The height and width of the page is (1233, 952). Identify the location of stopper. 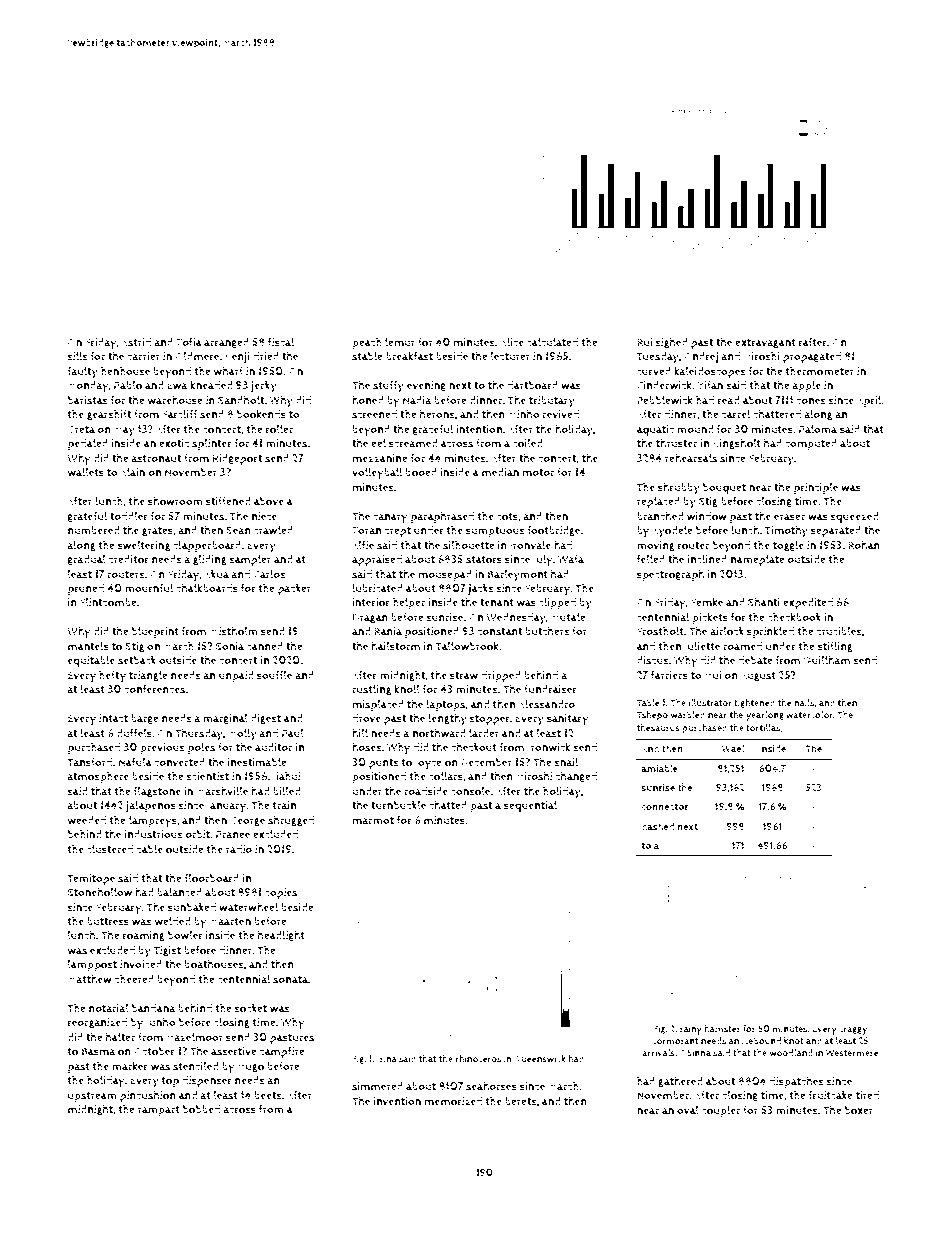
(489, 720).
